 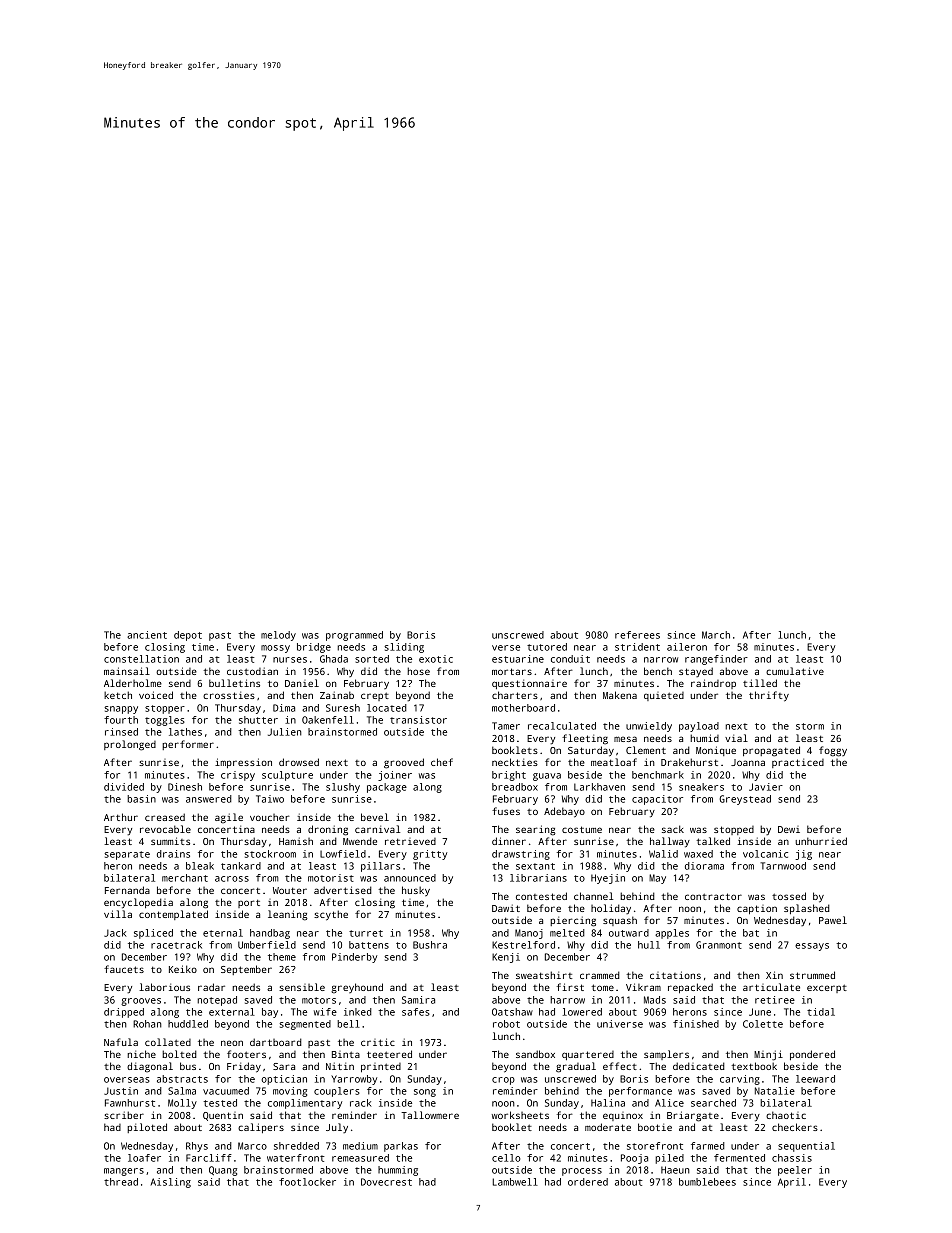 I want to click on grooves, so click(x=141, y=1002).
